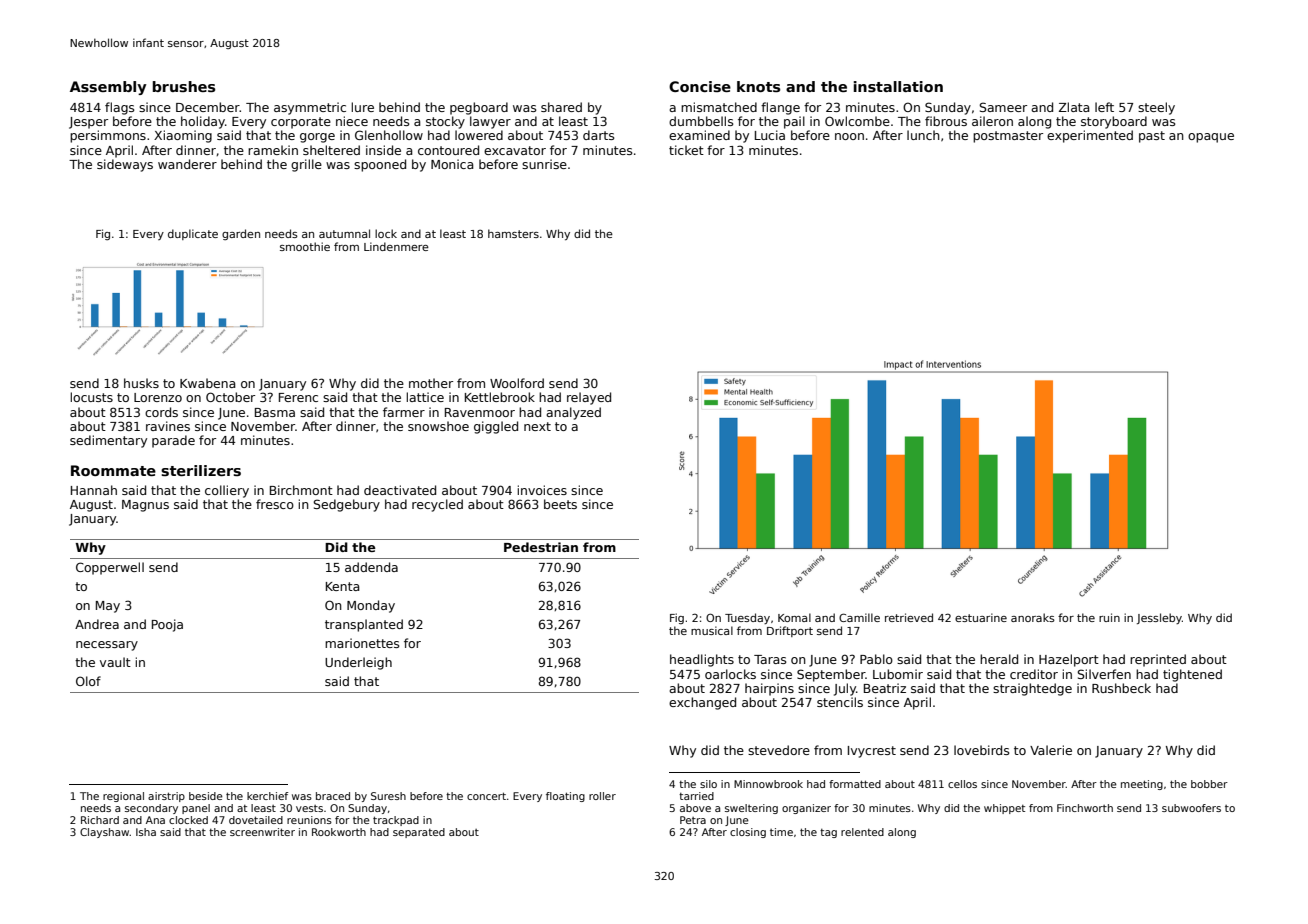 Image resolution: width=1308 pixels, height=924 pixels. What do you see at coordinates (145, 506) in the screenshot?
I see `Magnus` at bounding box center [145, 506].
